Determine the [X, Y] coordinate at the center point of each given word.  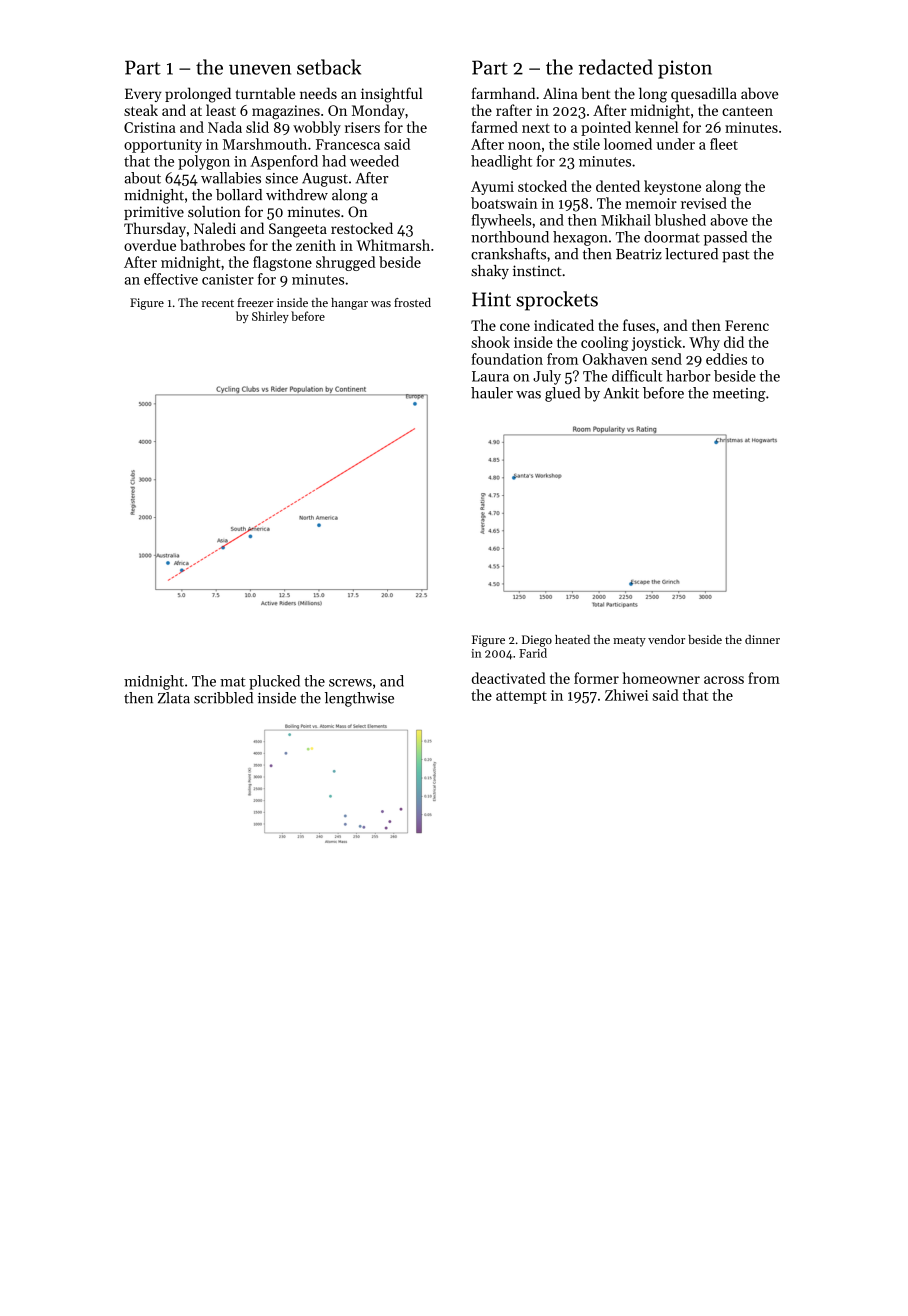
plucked [274, 682]
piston [685, 69]
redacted [616, 67]
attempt [521, 697]
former [596, 678]
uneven [260, 69]
